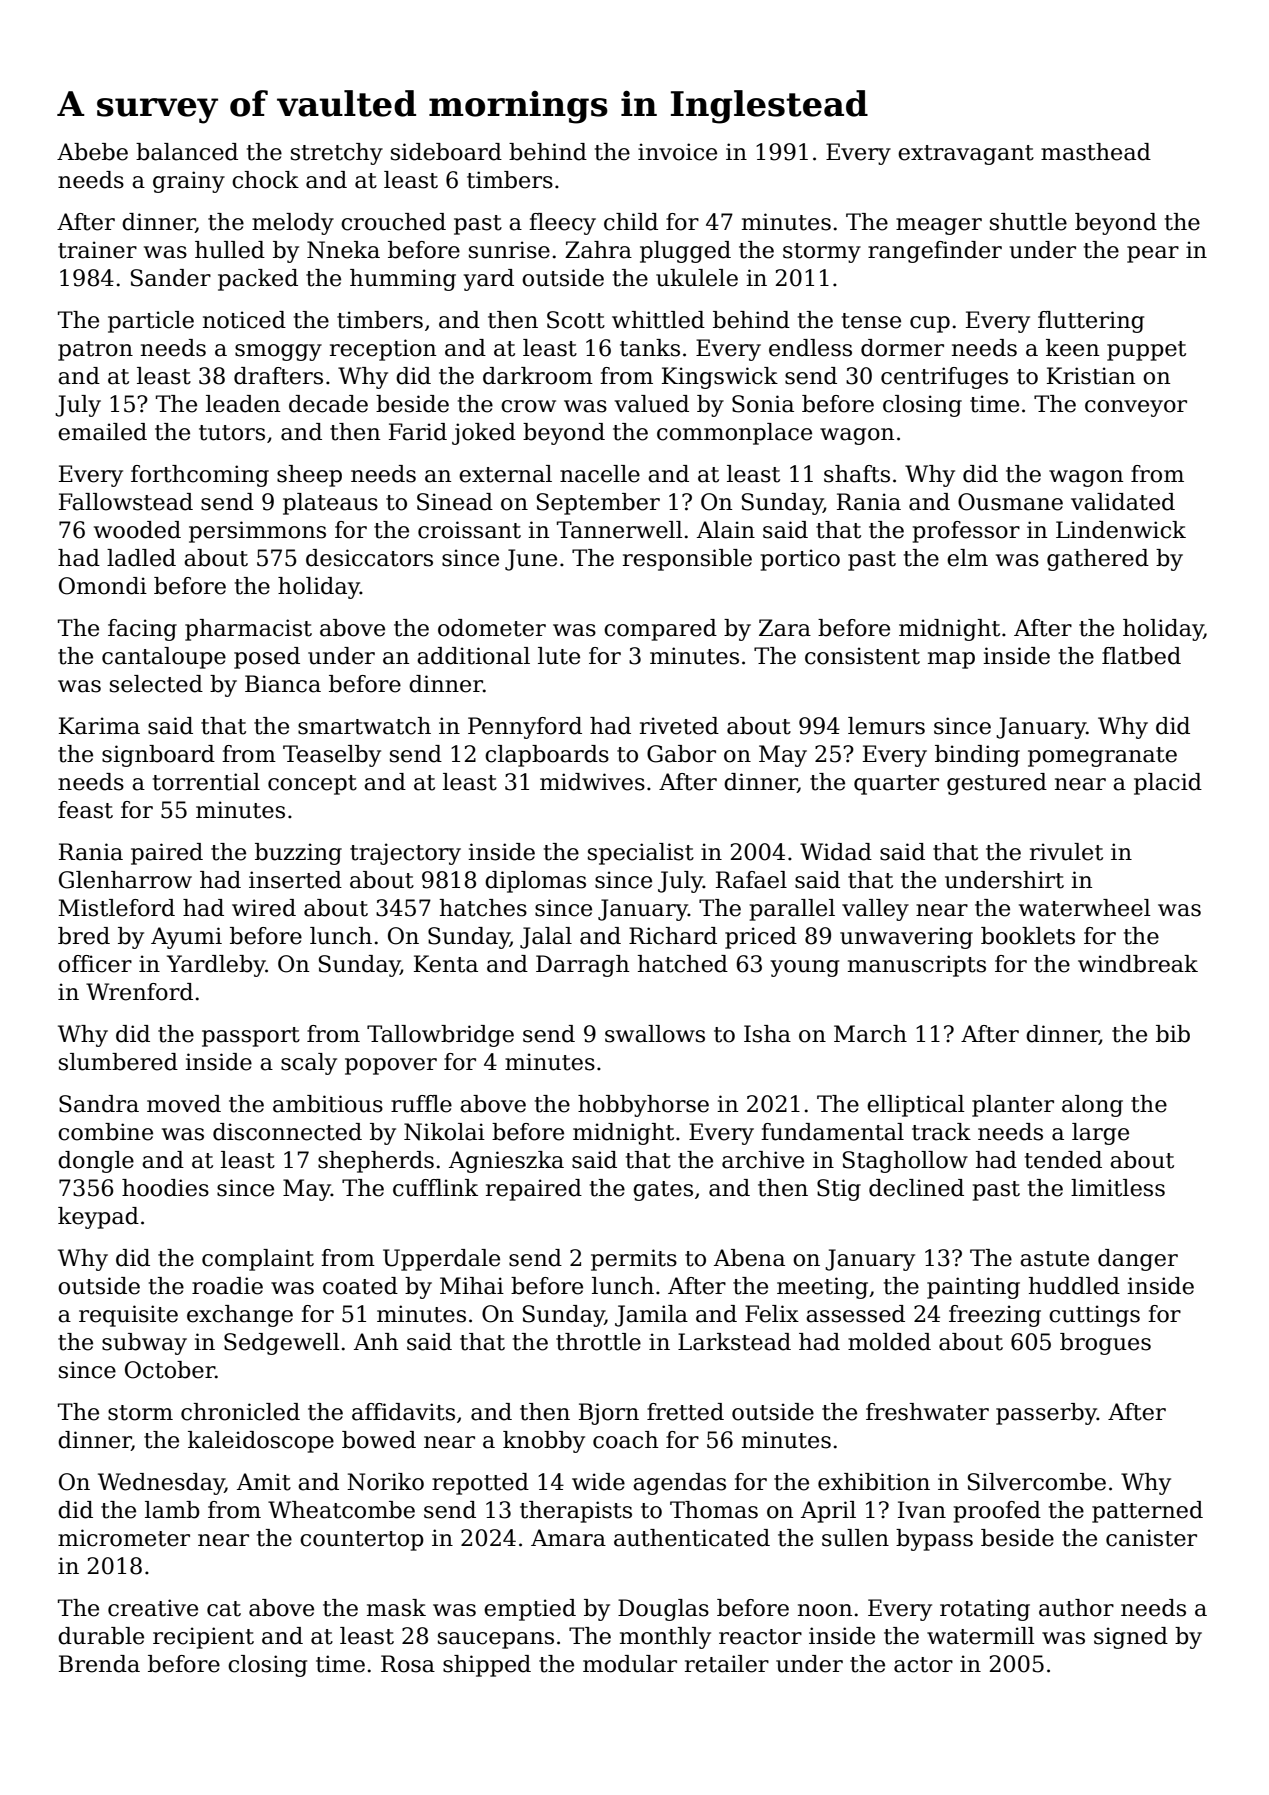  What do you see at coordinates (309, 1064) in the image?
I see `scaly` at bounding box center [309, 1064].
